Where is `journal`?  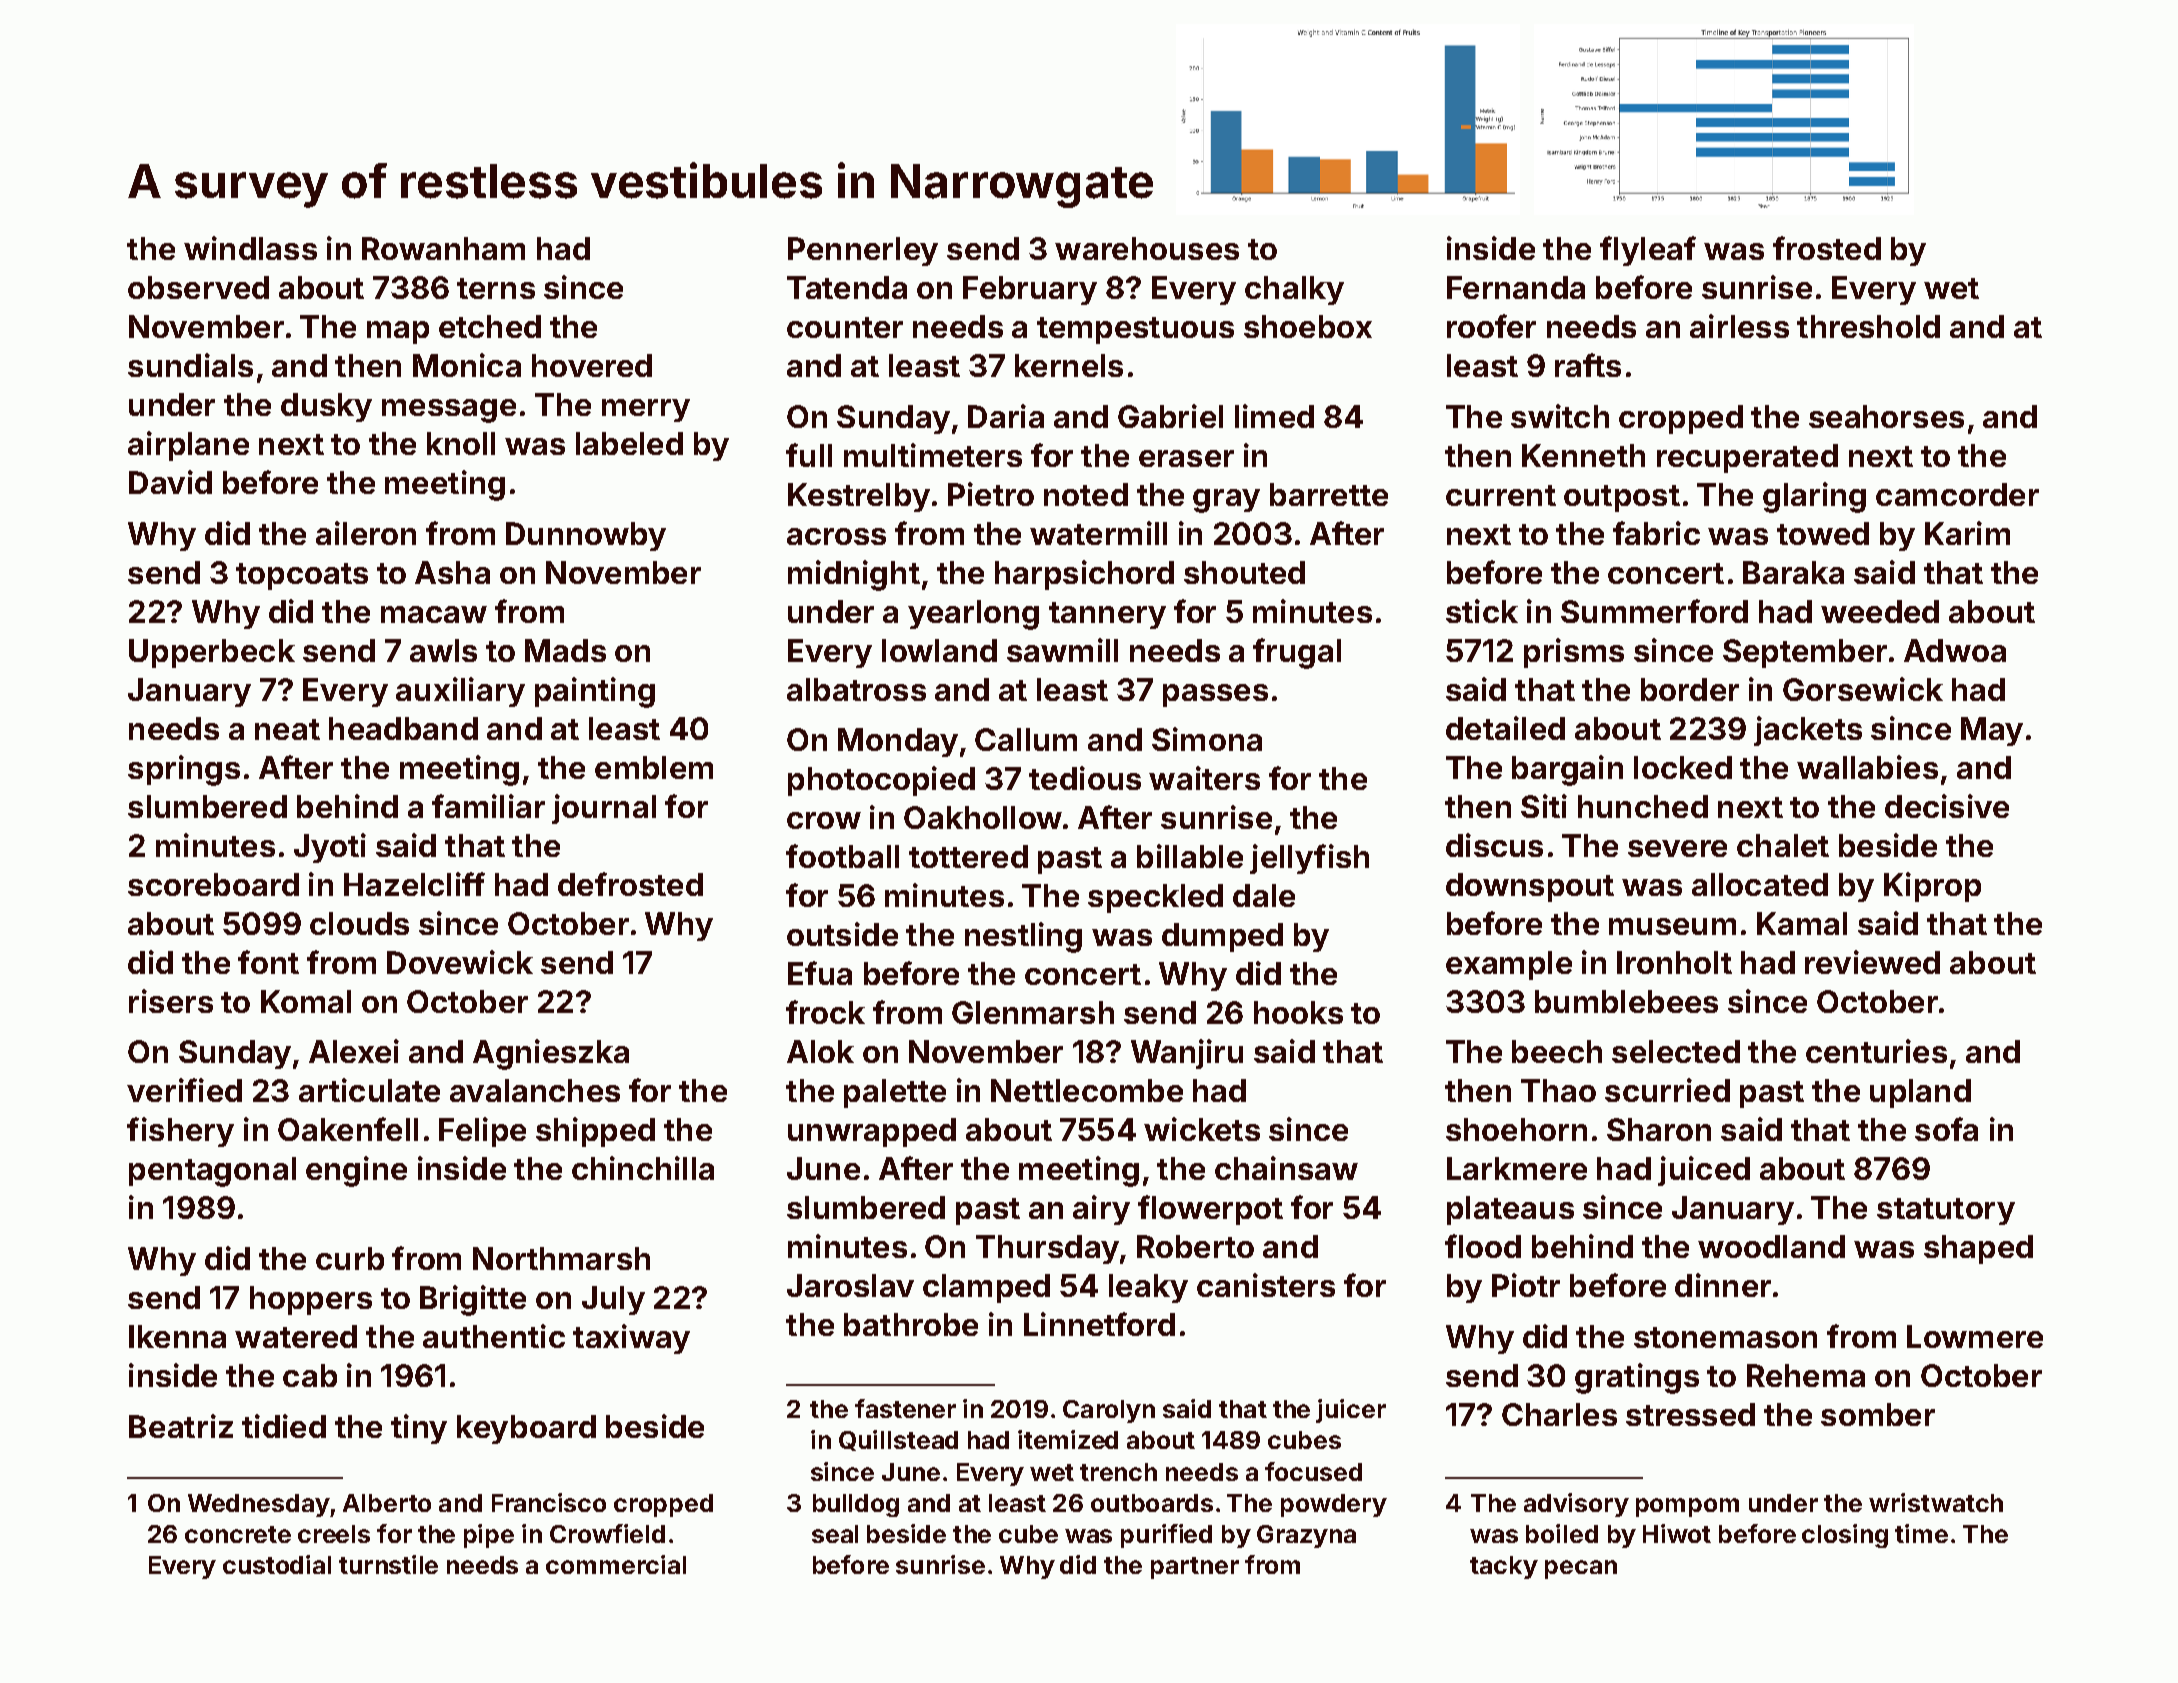 journal is located at coordinates (604, 809).
